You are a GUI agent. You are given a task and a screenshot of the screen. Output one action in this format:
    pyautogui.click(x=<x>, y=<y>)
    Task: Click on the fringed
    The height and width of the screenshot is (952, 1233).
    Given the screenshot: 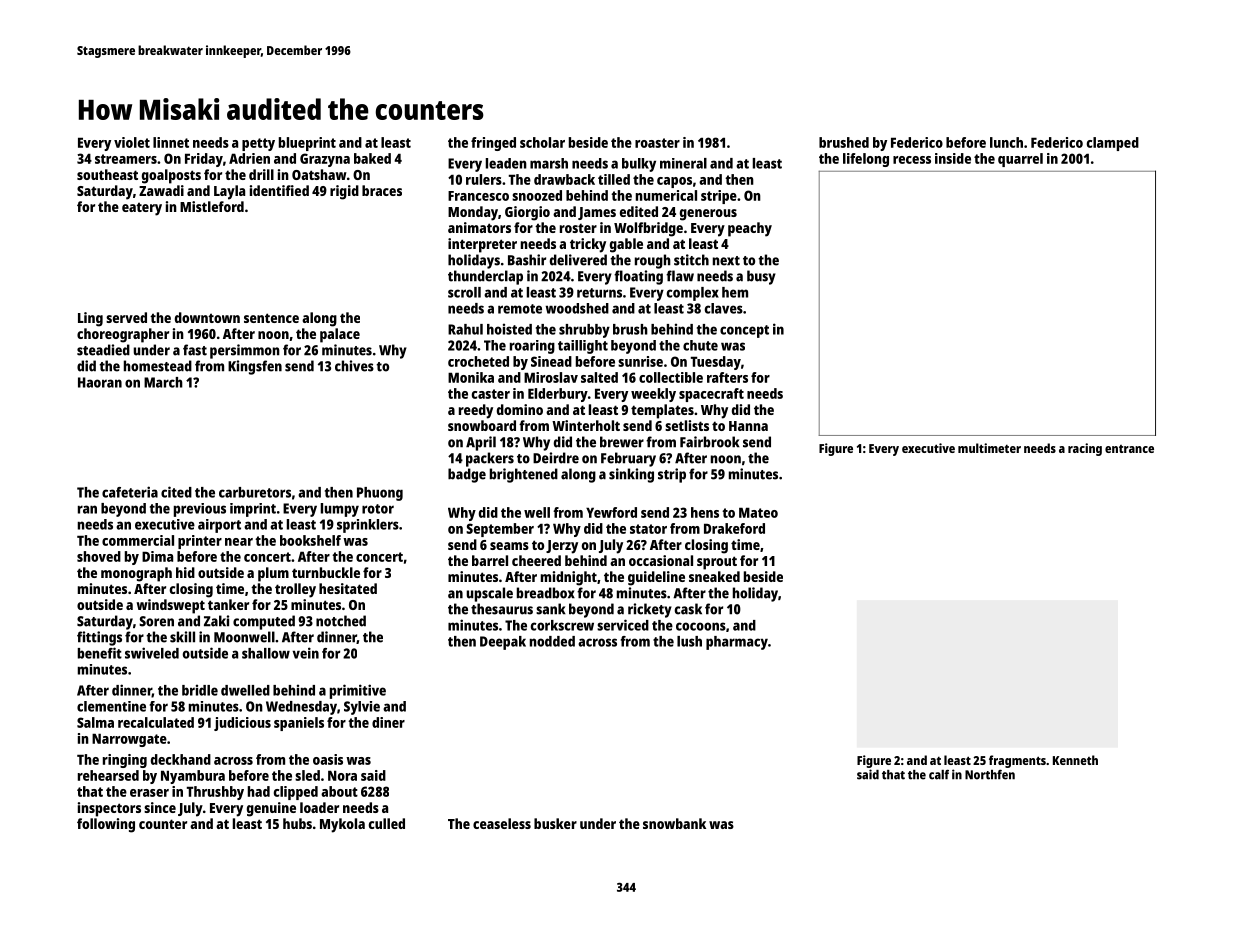 What is the action you would take?
    pyautogui.click(x=493, y=144)
